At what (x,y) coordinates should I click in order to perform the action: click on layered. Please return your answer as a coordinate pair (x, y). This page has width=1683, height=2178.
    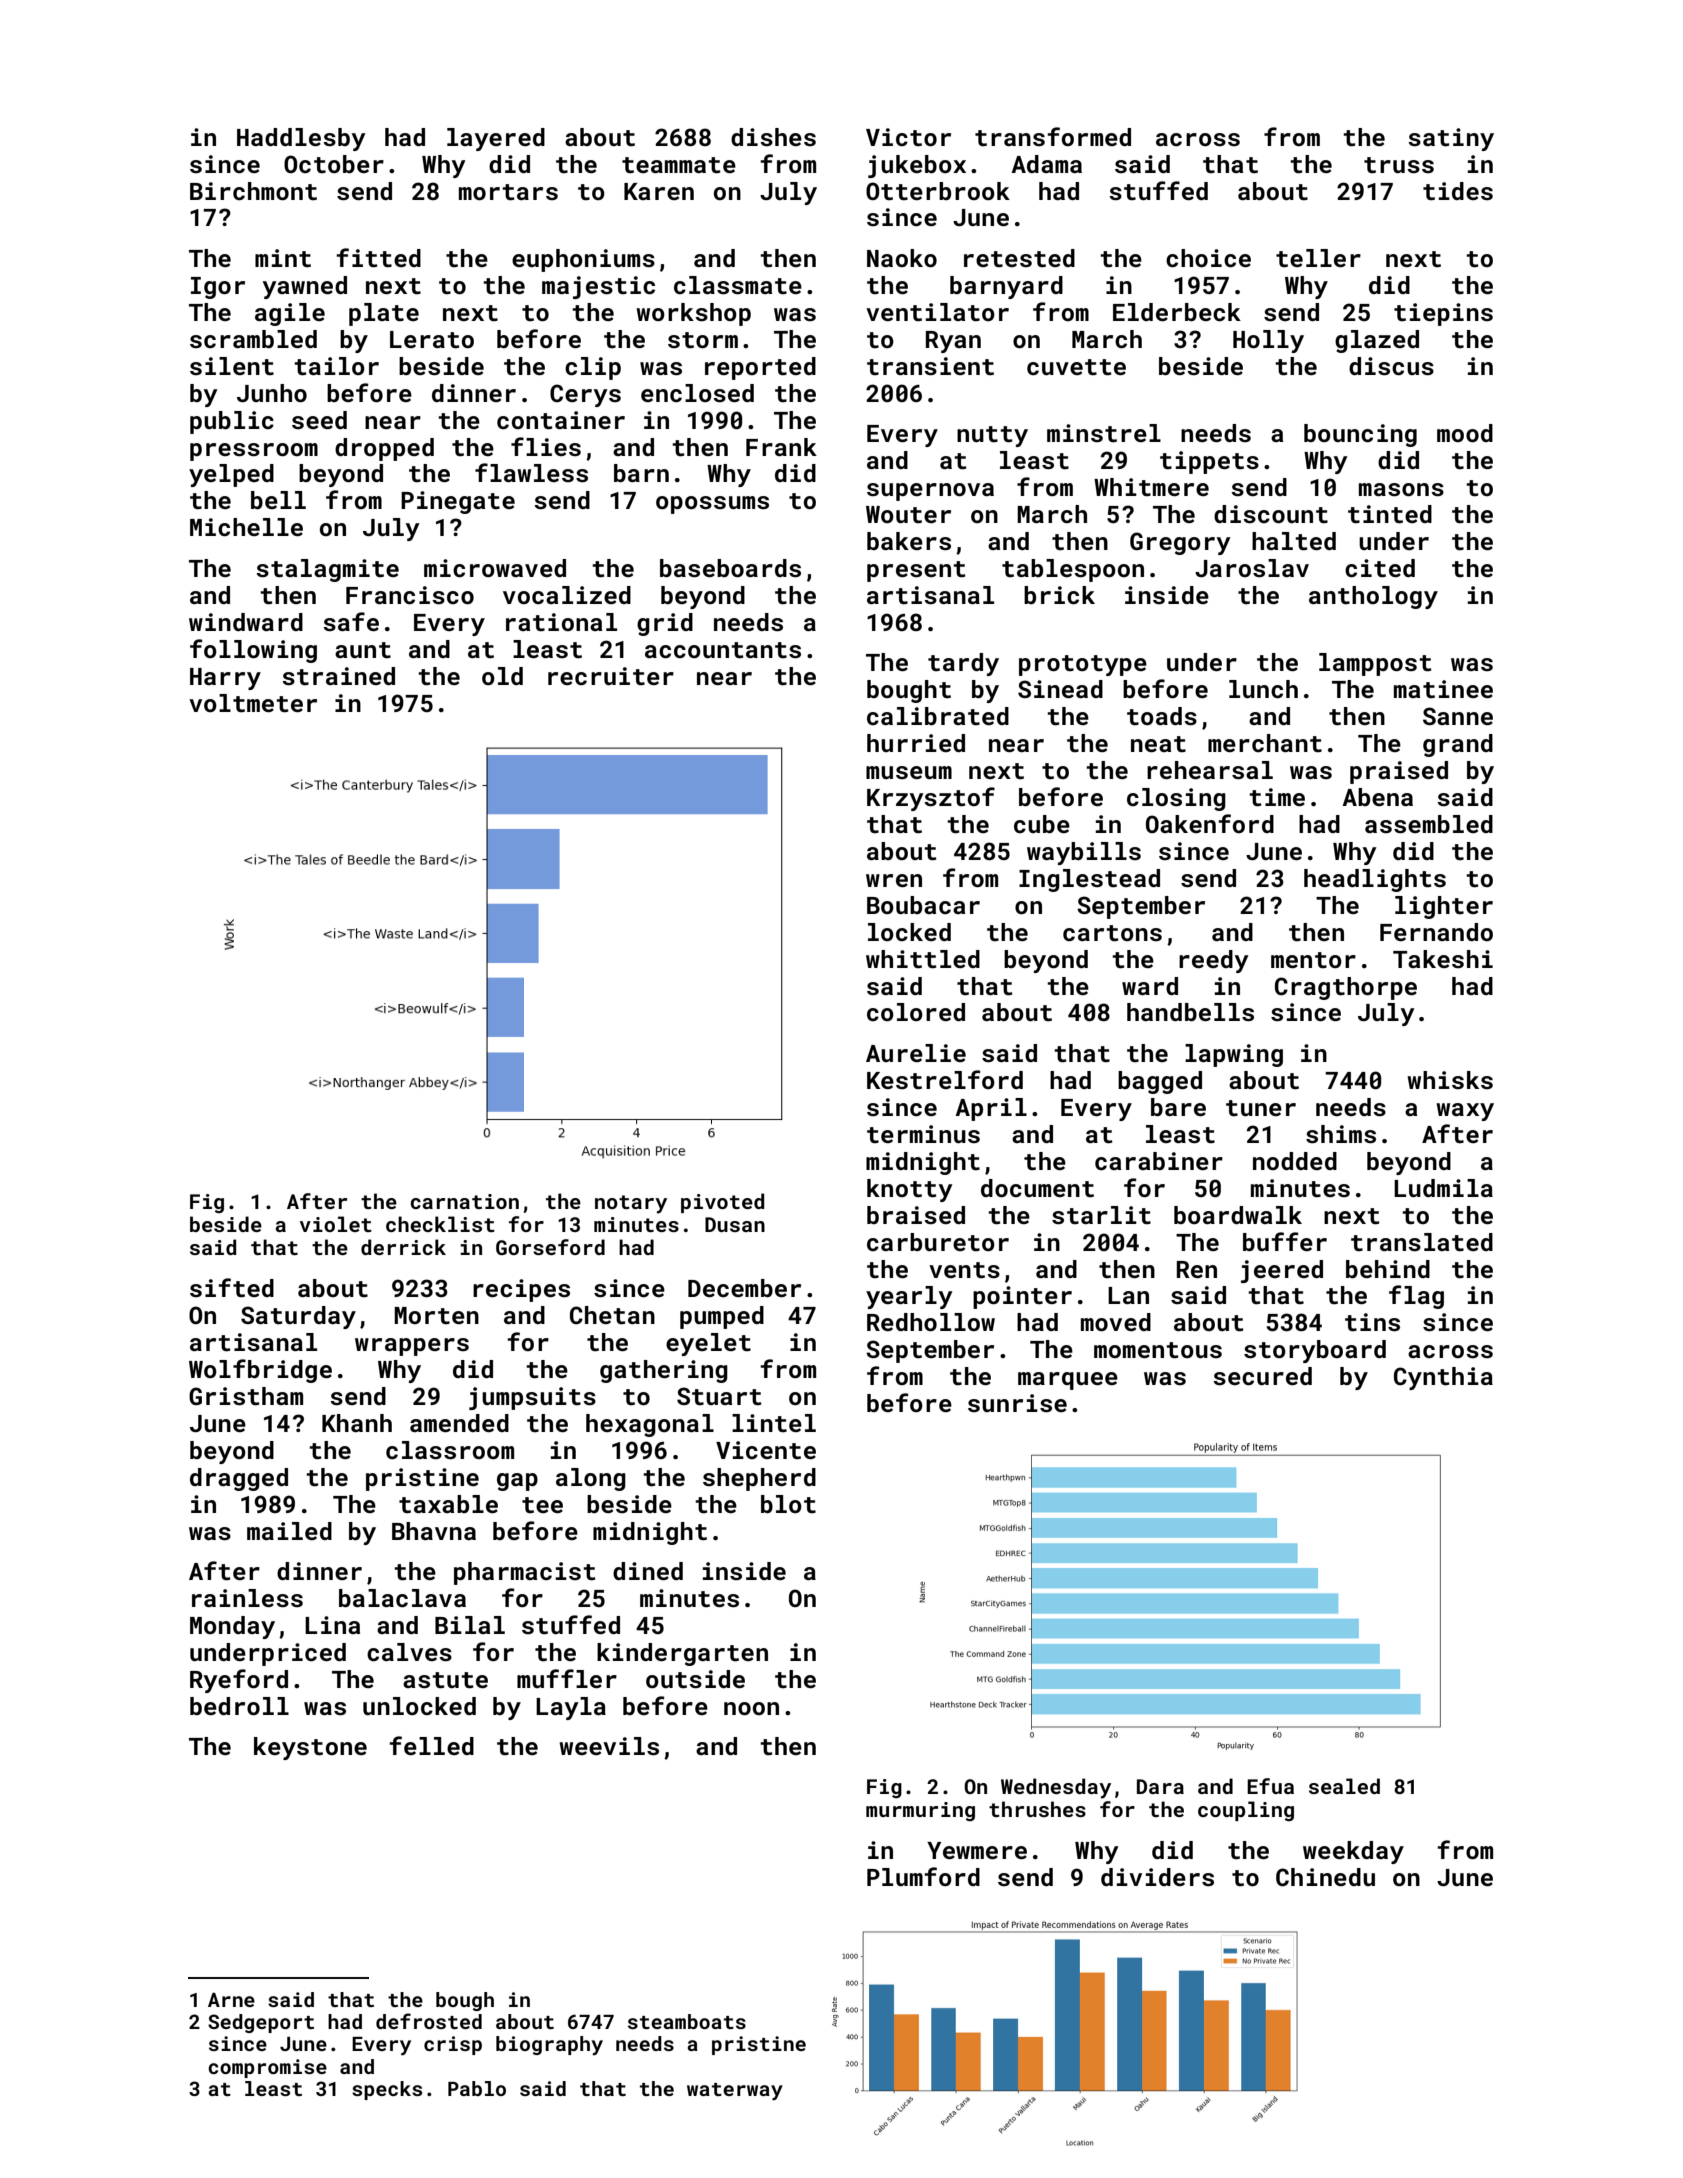
    Looking at the image, I should click on (496, 139).
